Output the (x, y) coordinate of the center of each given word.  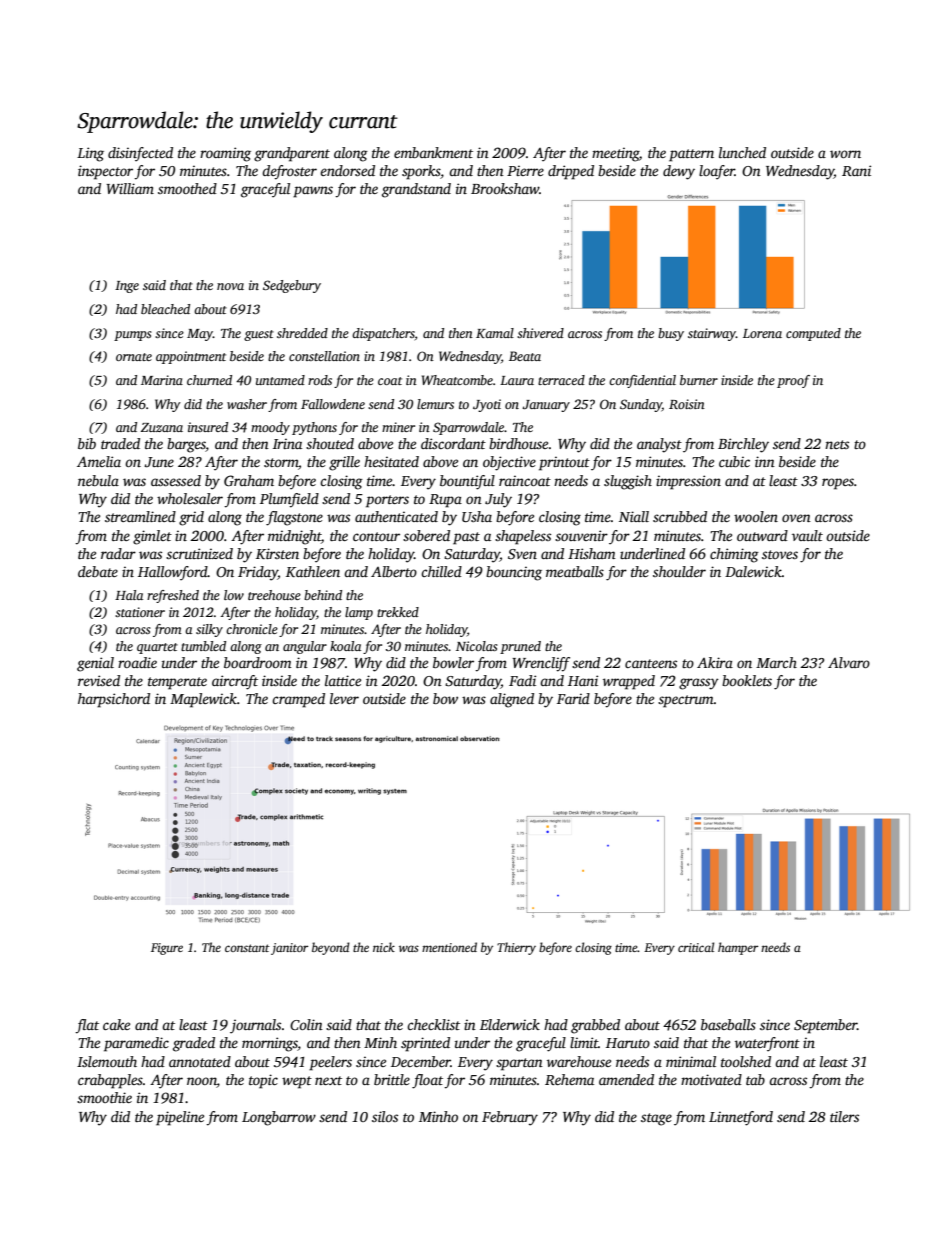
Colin (306, 1024)
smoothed (187, 188)
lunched (742, 152)
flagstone (294, 518)
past (466, 538)
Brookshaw (505, 188)
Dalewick (753, 571)
